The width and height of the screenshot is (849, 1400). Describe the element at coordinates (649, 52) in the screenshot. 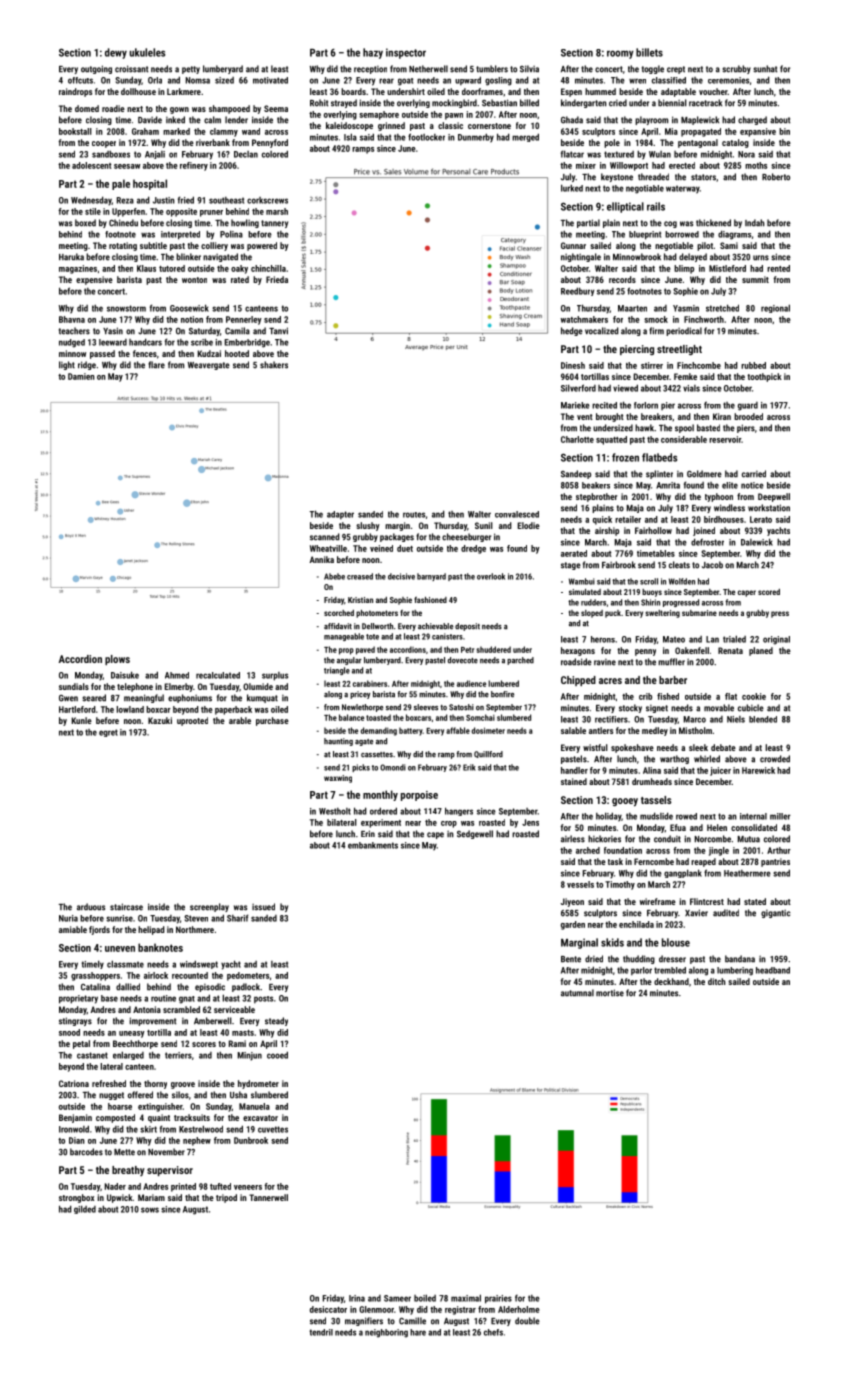

I see `billets` at that location.
